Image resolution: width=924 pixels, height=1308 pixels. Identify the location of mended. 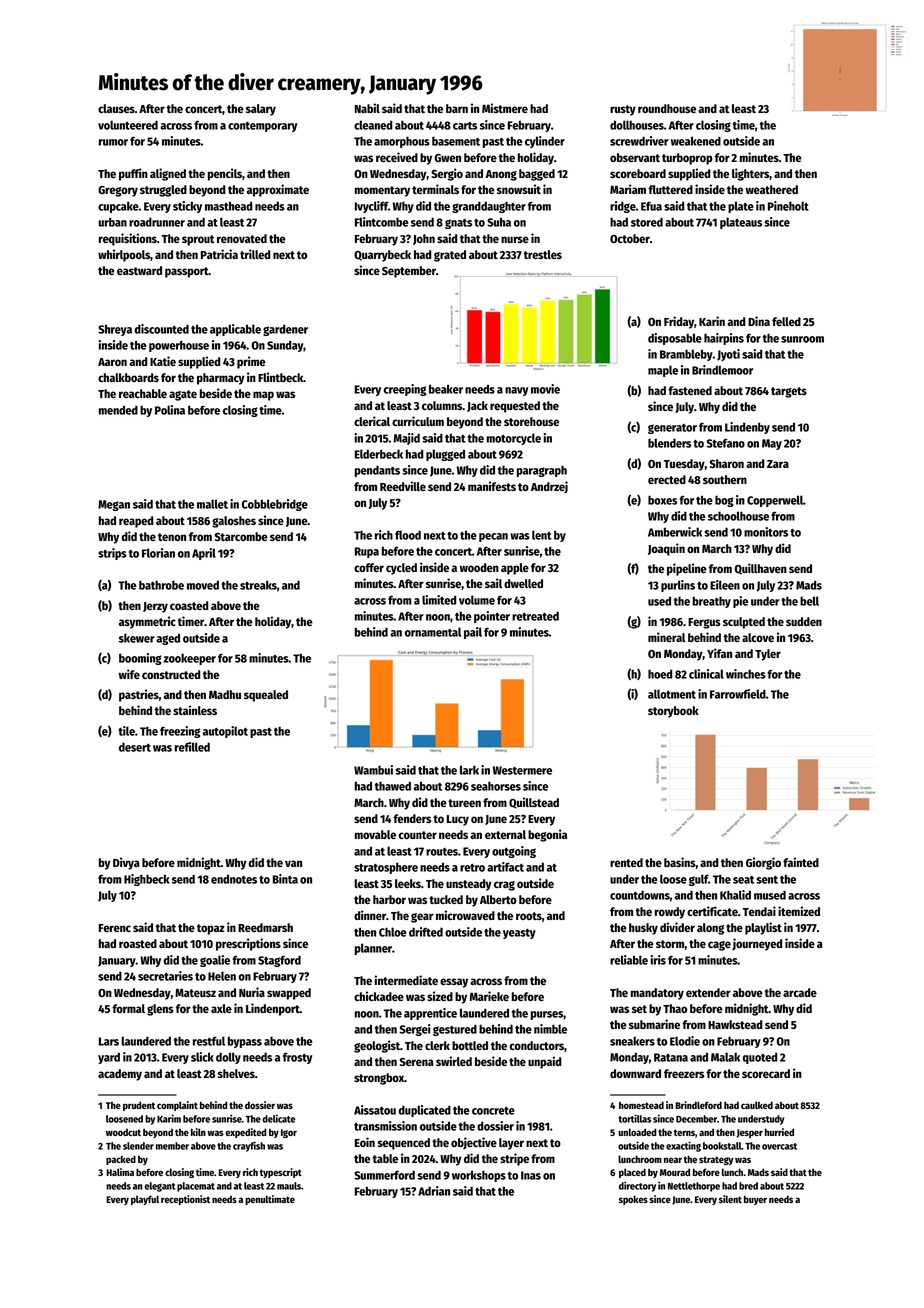
(118, 410).
